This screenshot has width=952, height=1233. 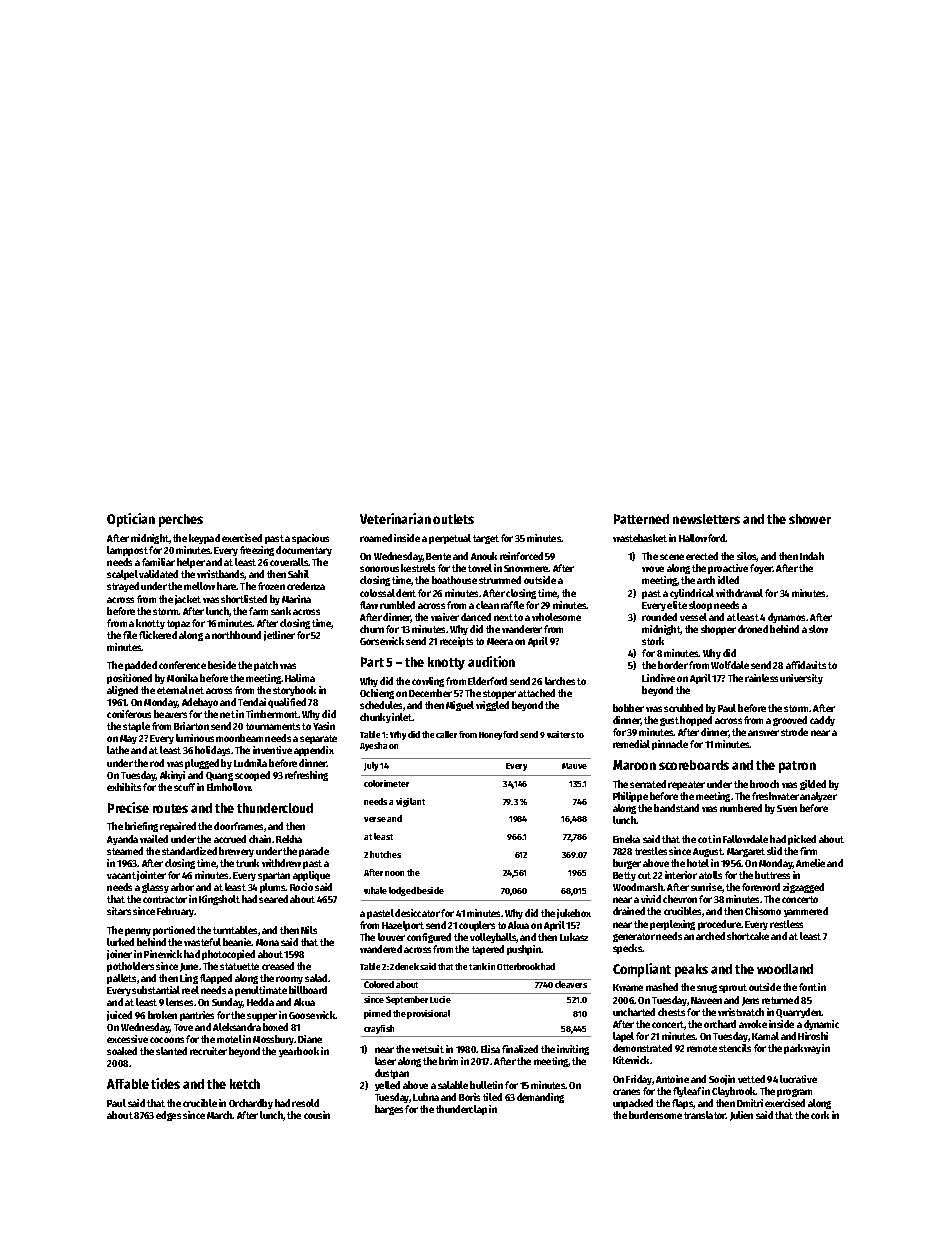 What do you see at coordinates (372, 629) in the screenshot?
I see `churn` at bounding box center [372, 629].
